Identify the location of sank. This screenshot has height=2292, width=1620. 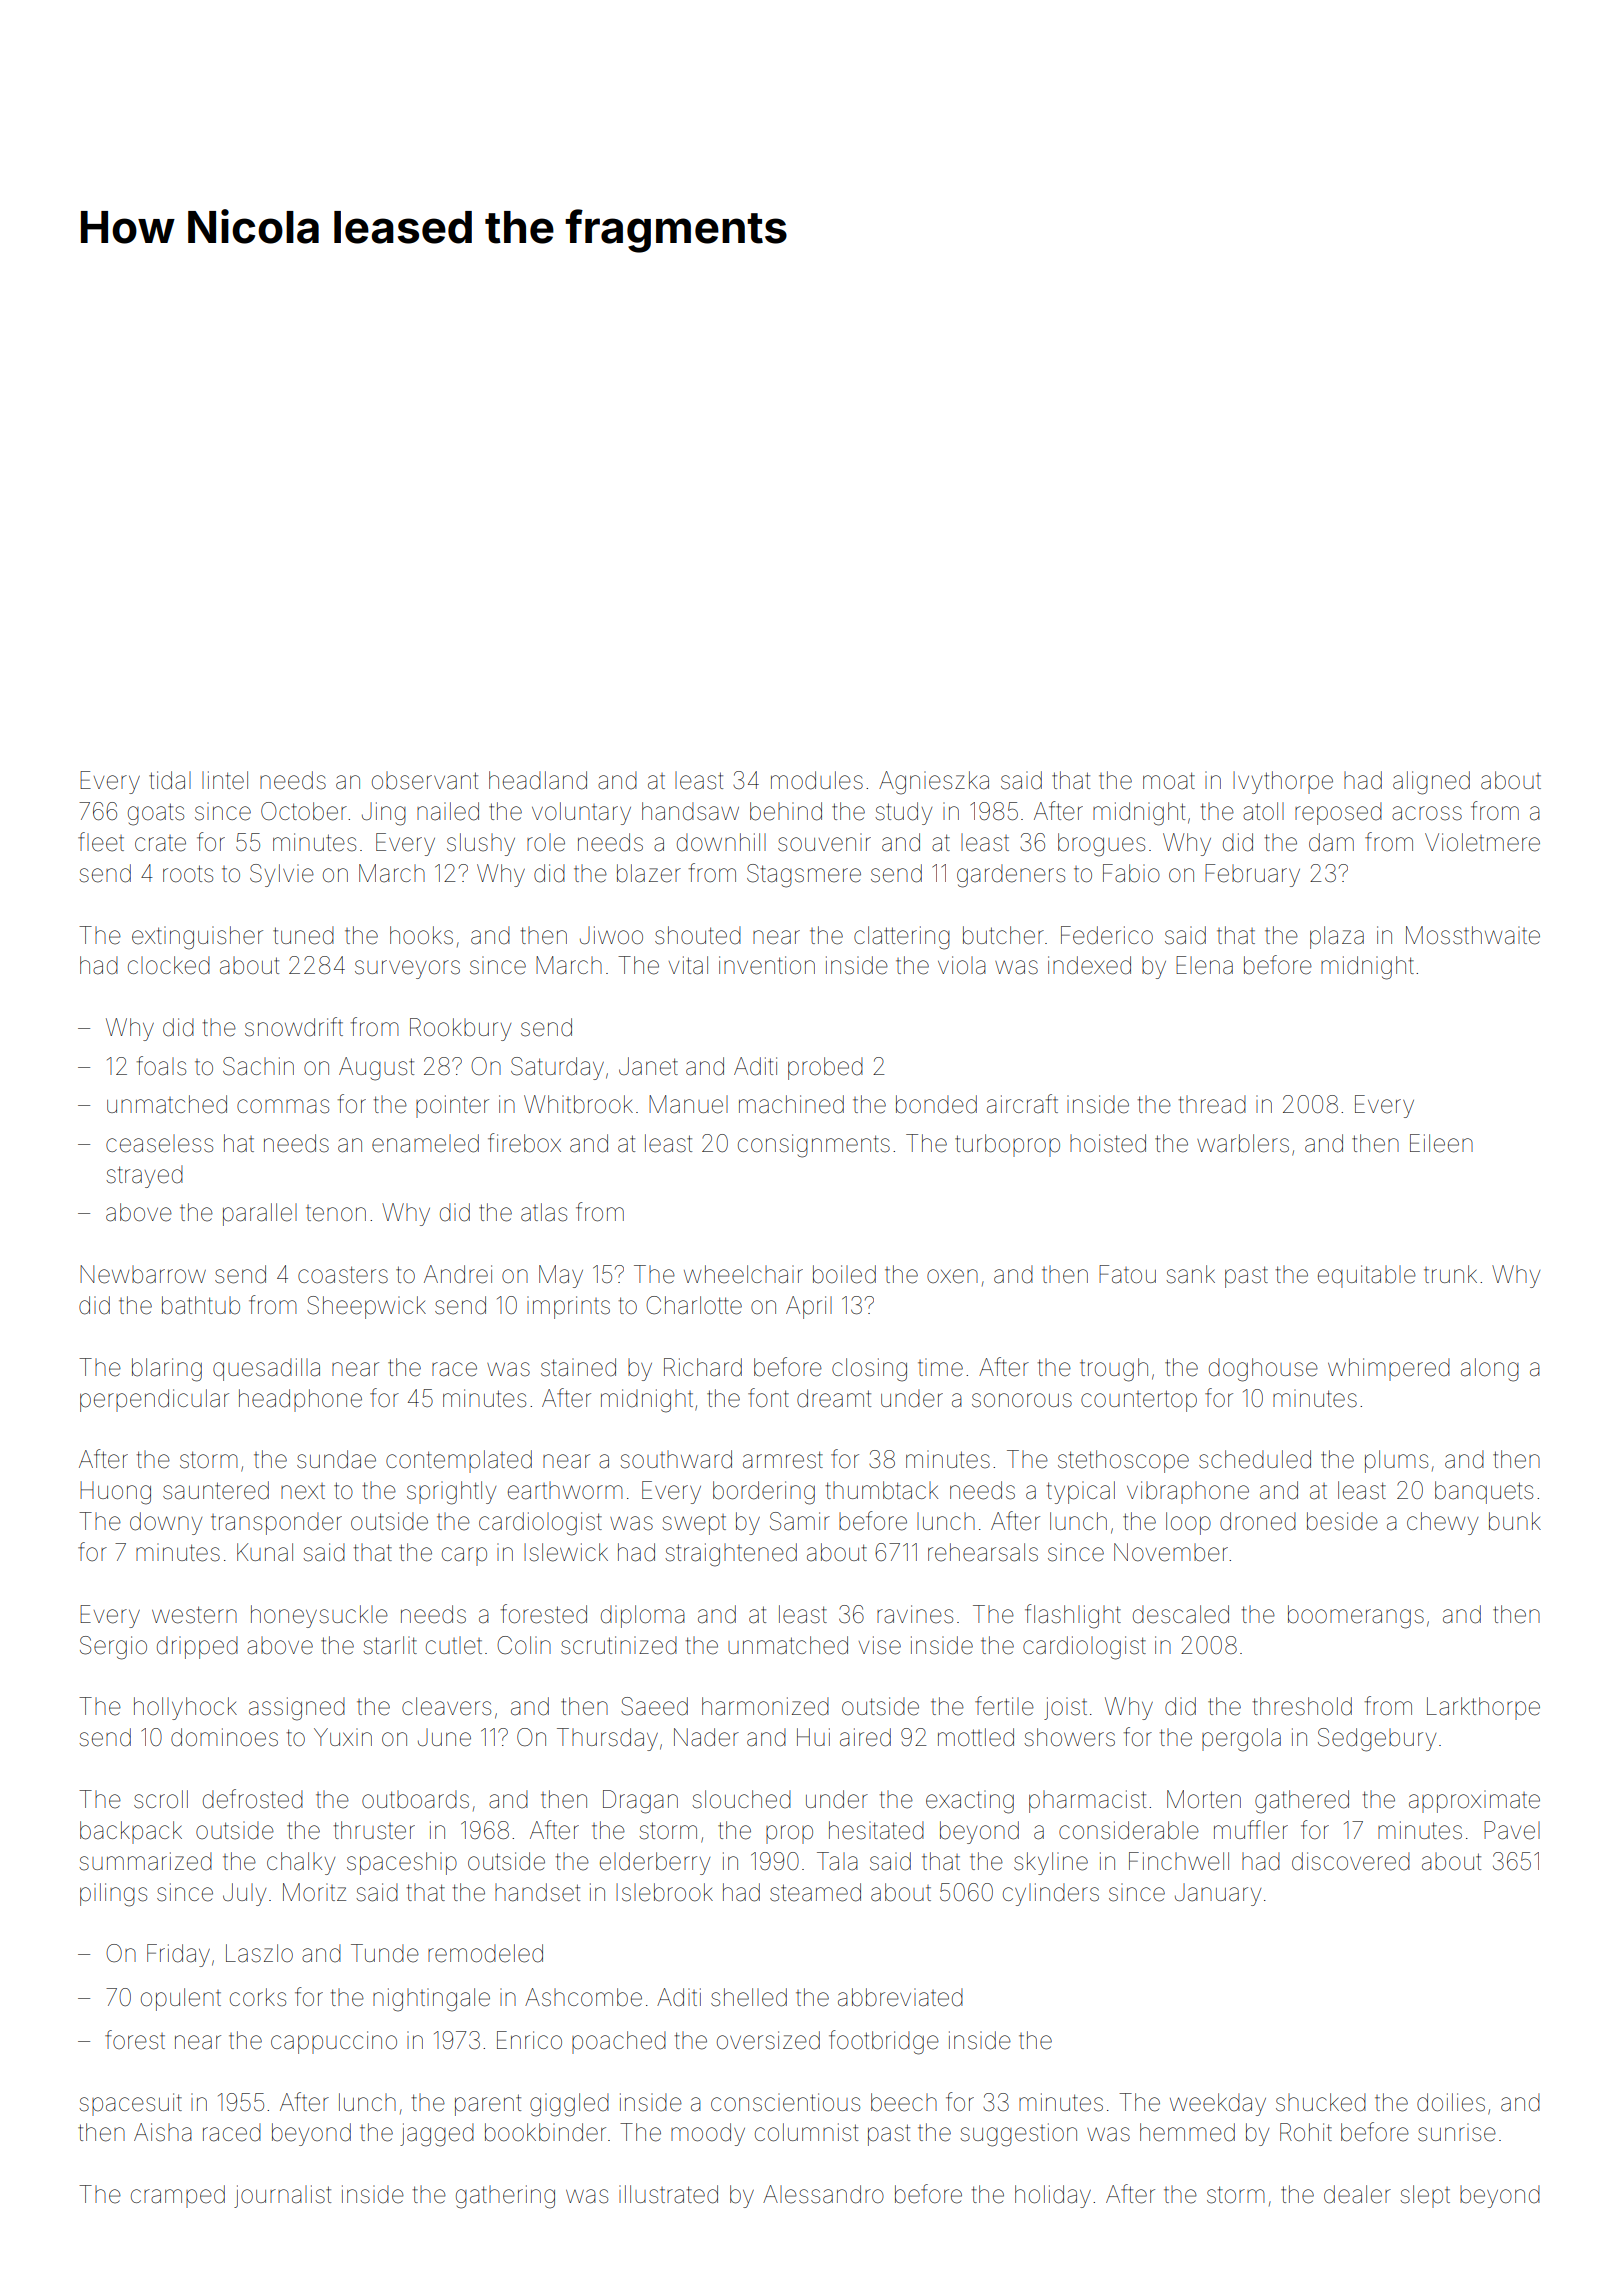
(1190, 1274).
